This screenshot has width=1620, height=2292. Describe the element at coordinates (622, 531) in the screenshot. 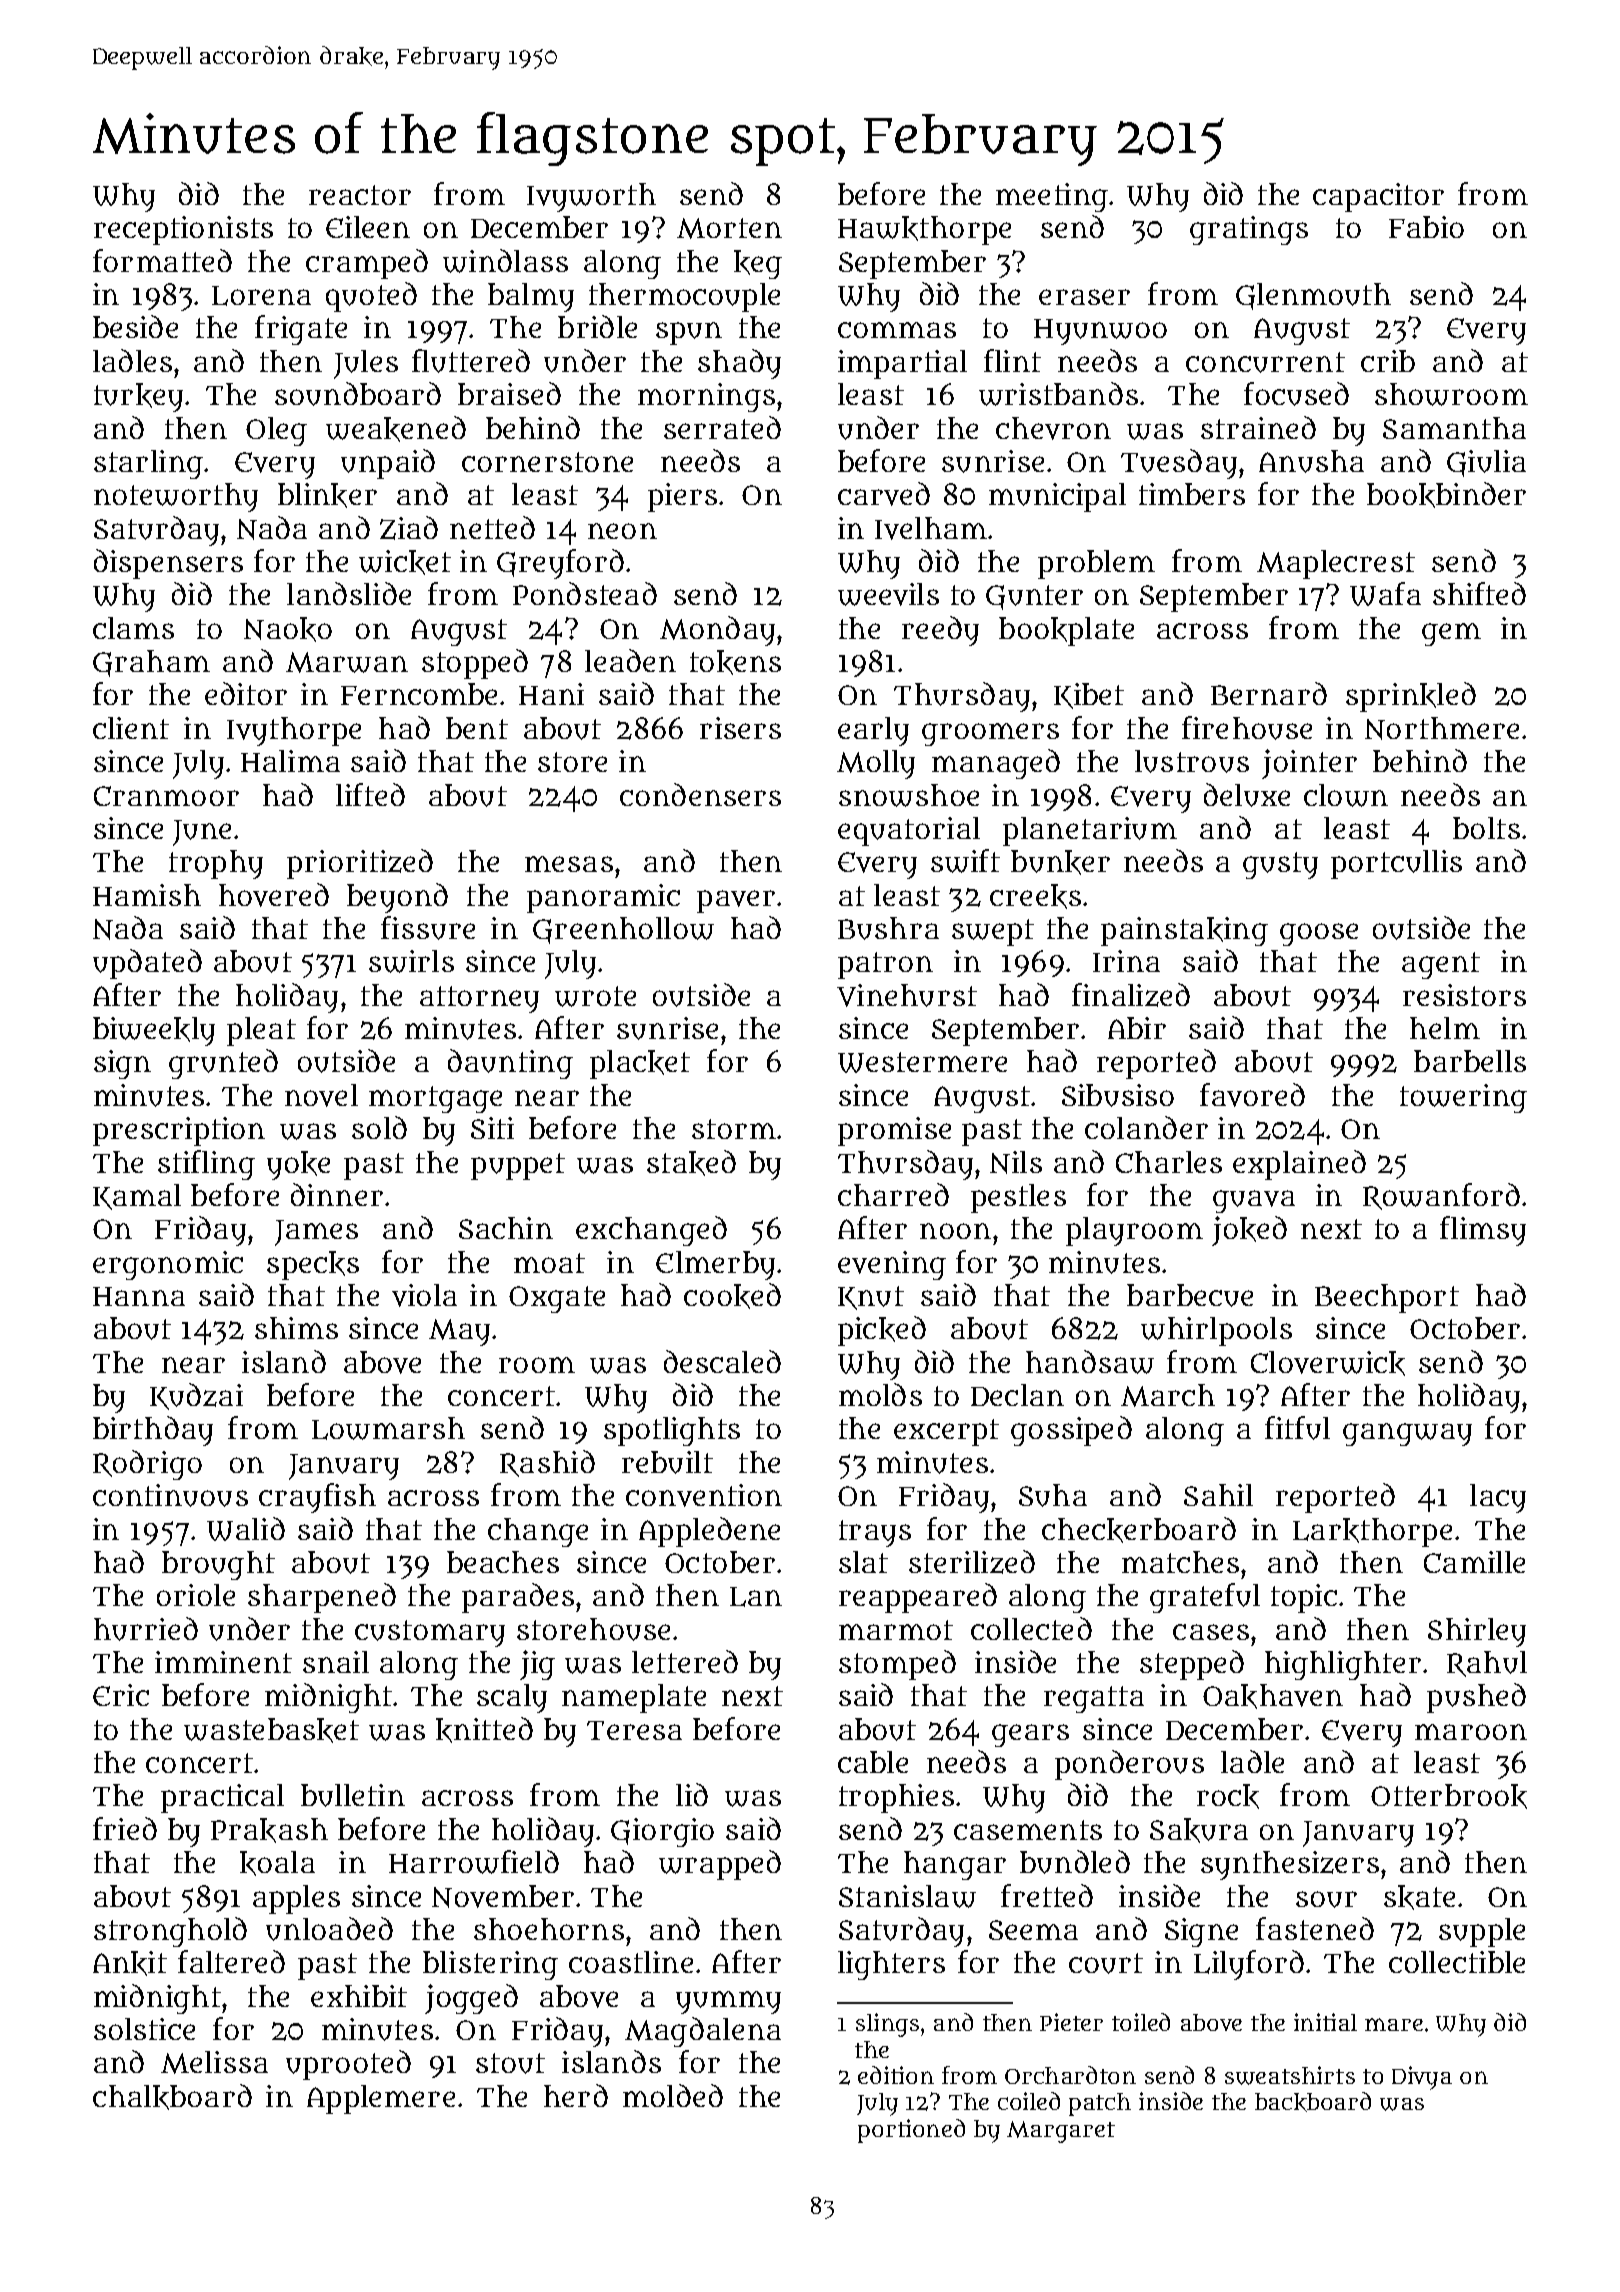

I see `neon` at that location.
